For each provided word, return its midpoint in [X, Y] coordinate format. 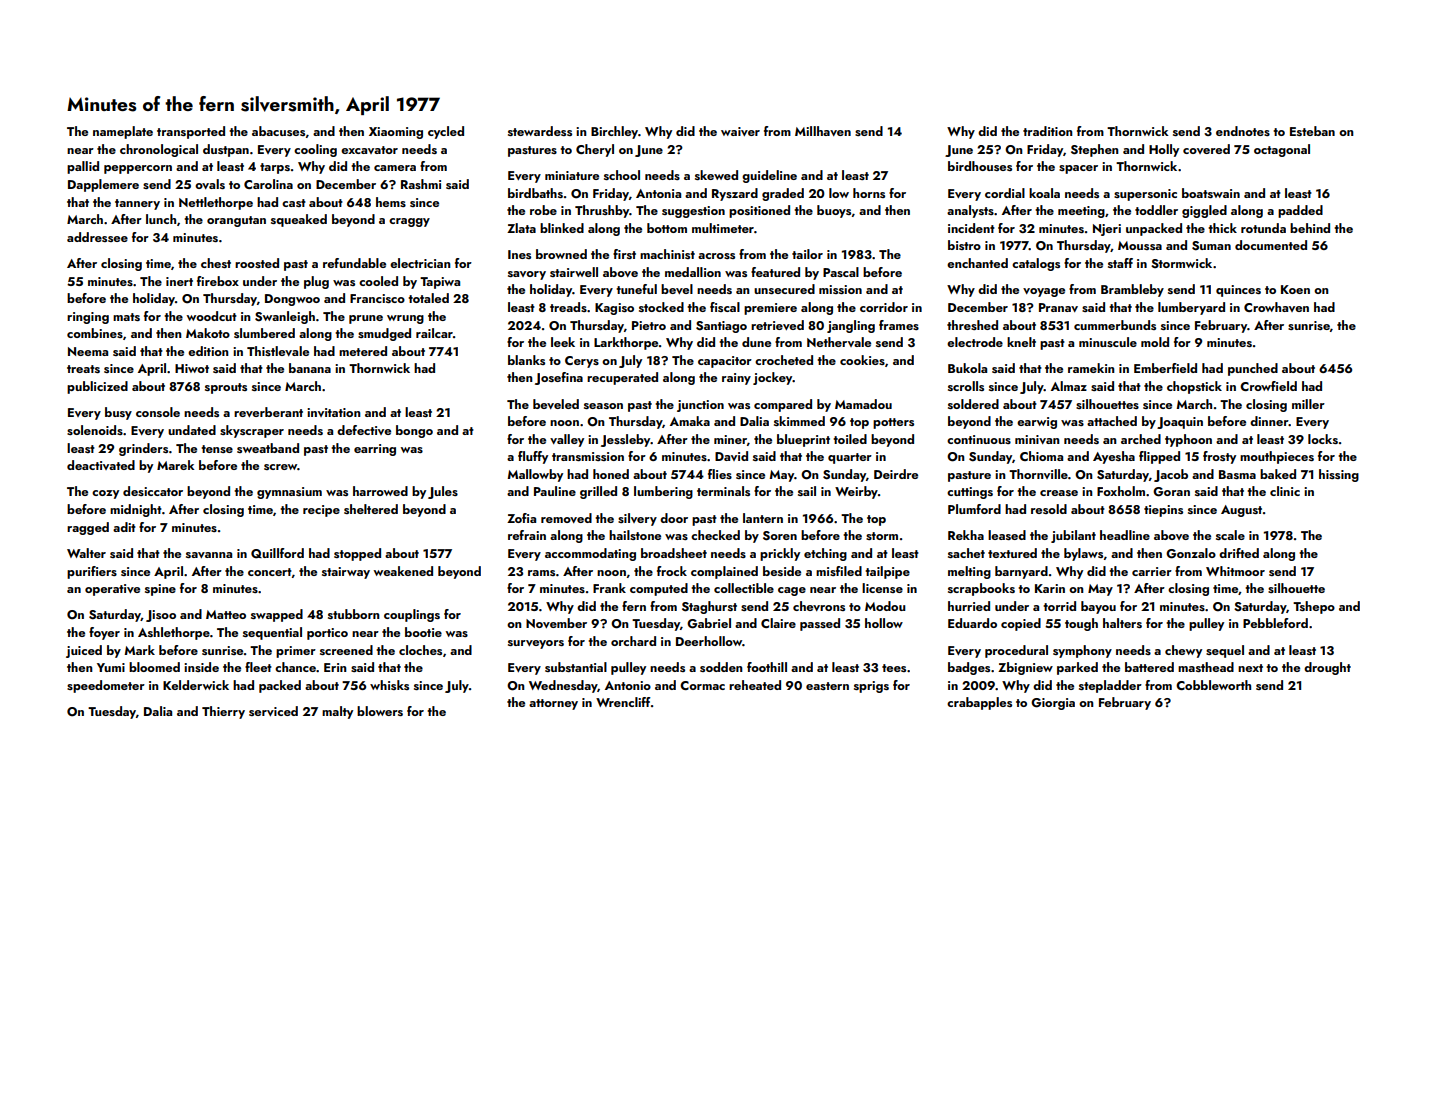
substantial [576, 667]
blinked [562, 228]
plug [316, 282]
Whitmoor [1235, 571]
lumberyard [1191, 308]
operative [112, 590]
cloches [420, 650]
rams [541, 573]
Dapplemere [103, 185]
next [1250, 668]
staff [1120, 263]
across [716, 256]
